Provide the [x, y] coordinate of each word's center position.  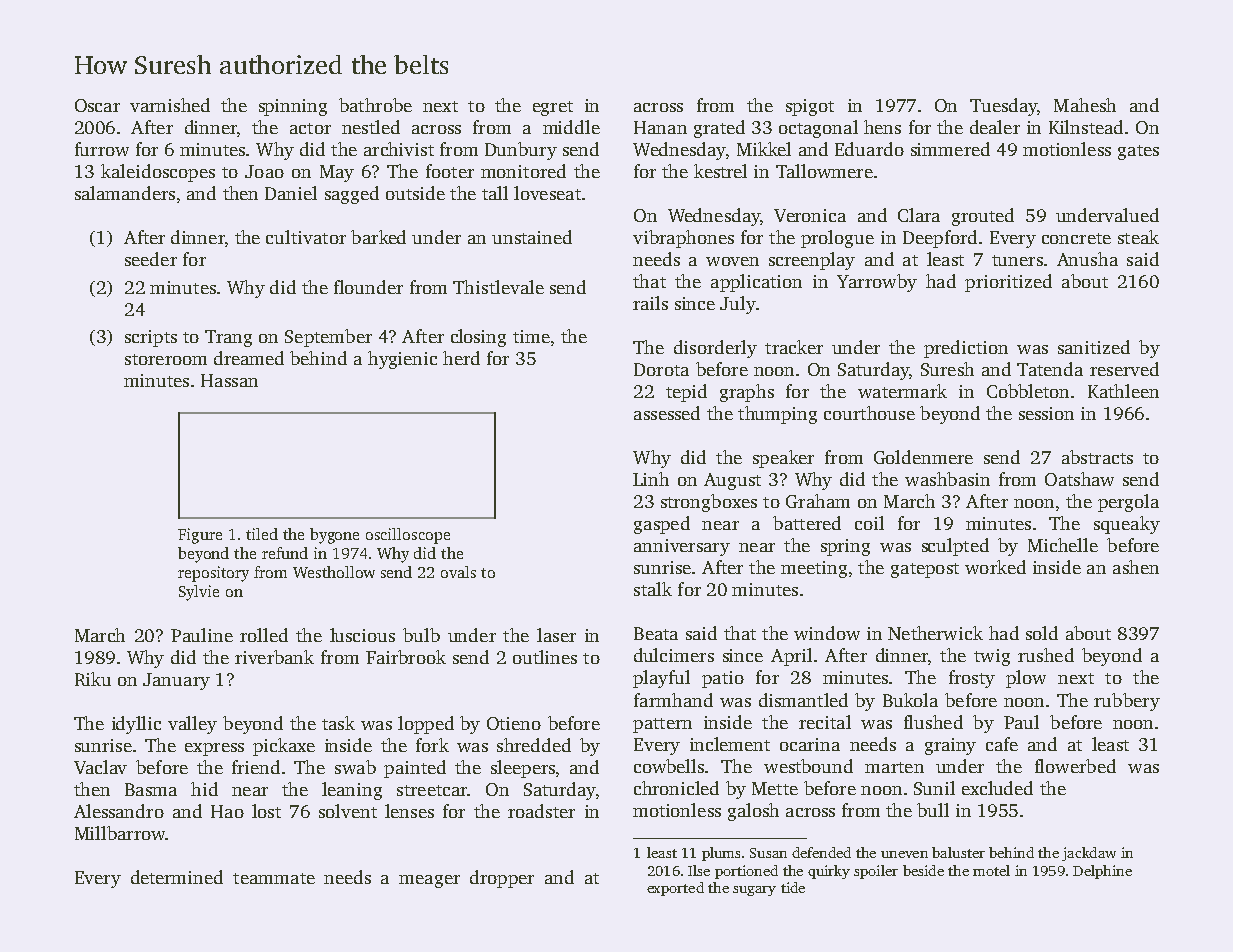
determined [177, 877]
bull [933, 810]
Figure [200, 536]
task [338, 723]
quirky [829, 872]
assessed [667, 413]
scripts [151, 338]
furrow [102, 149]
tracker [794, 347]
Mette [775, 788]
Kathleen [1123, 391]
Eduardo [869, 149]
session [1046, 413]
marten [894, 767]
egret [553, 108]
